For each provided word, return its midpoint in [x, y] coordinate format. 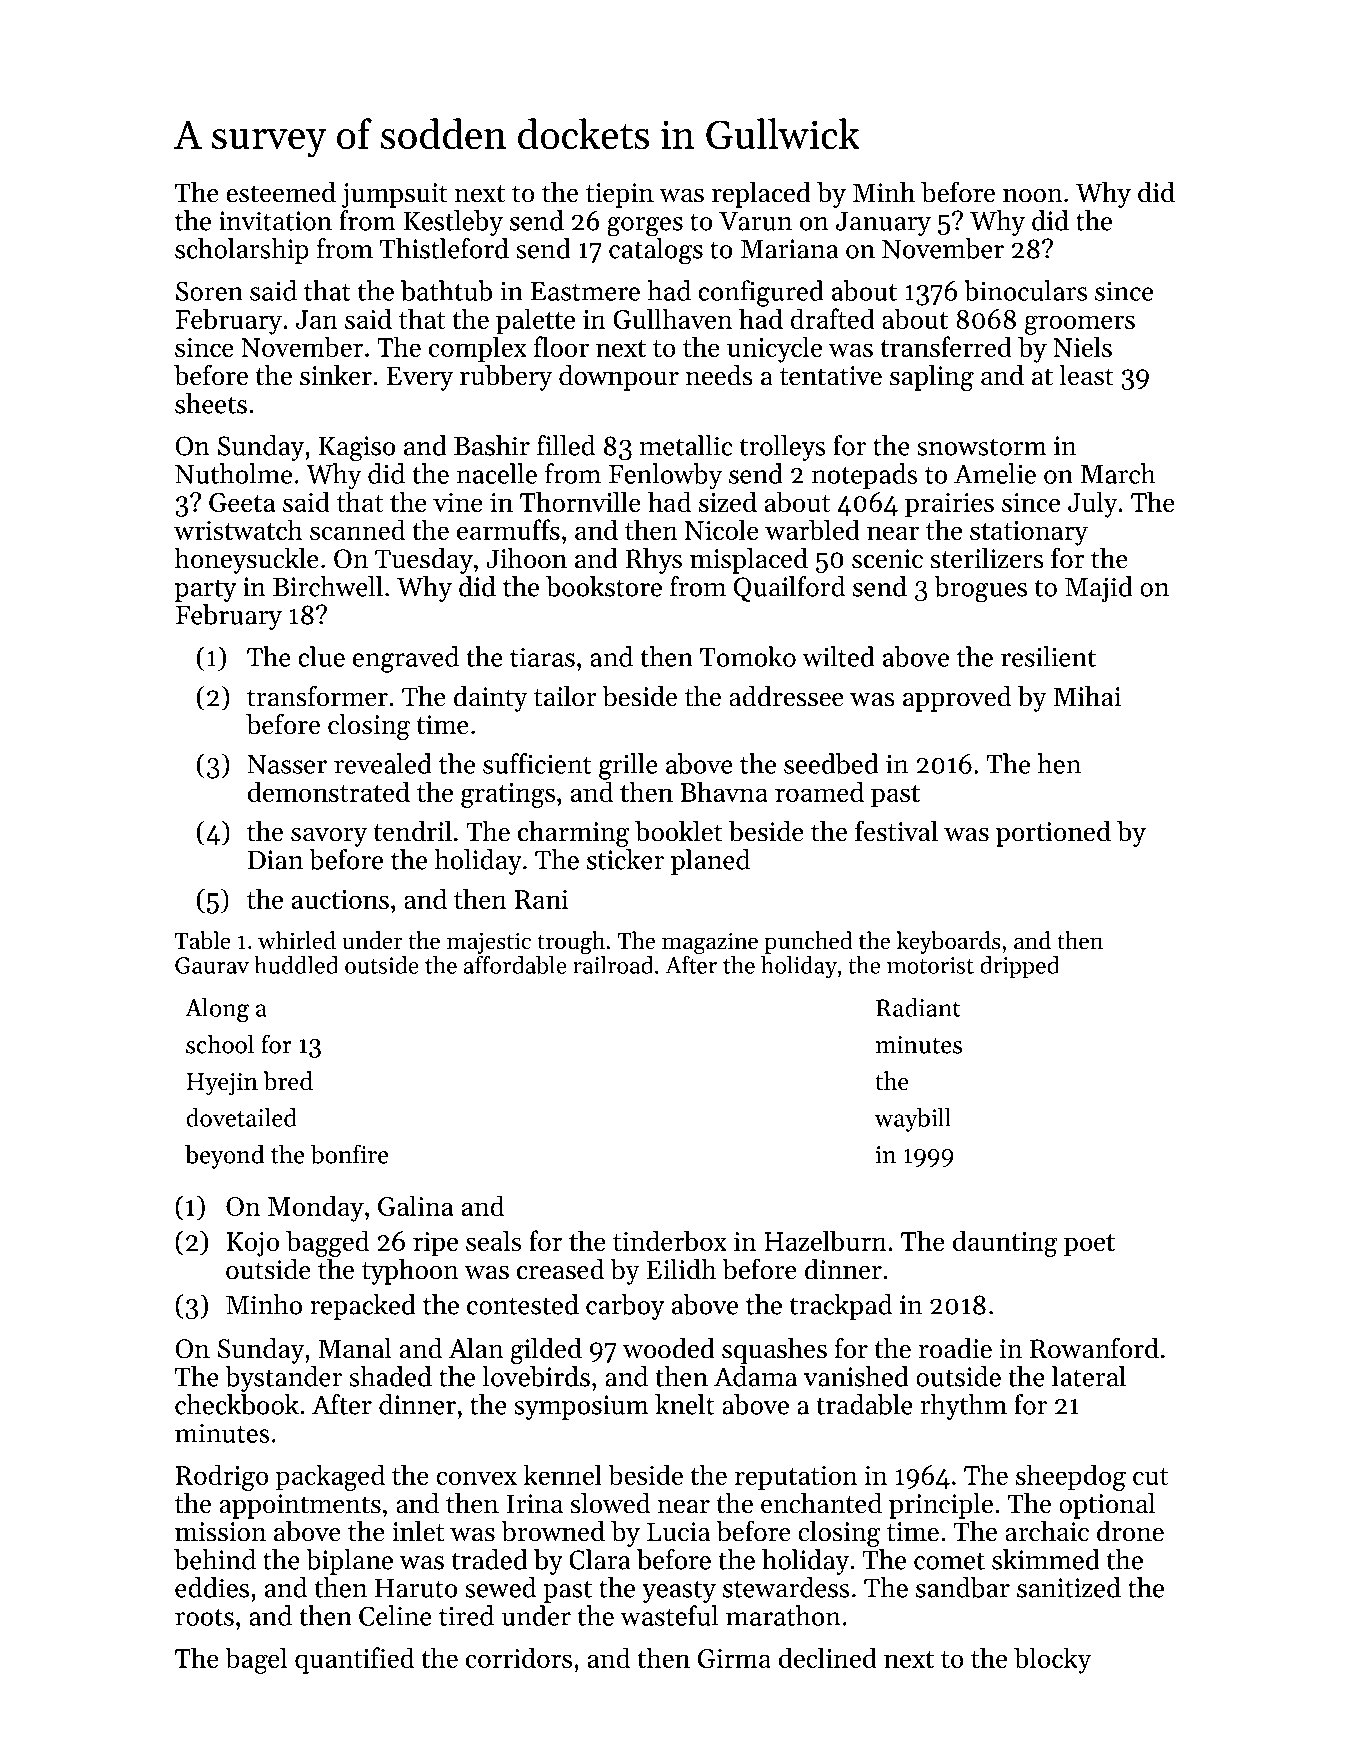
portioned [1053, 834]
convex [476, 1478]
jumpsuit [395, 195]
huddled [296, 965]
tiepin [620, 195]
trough [571, 943]
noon [1033, 196]
